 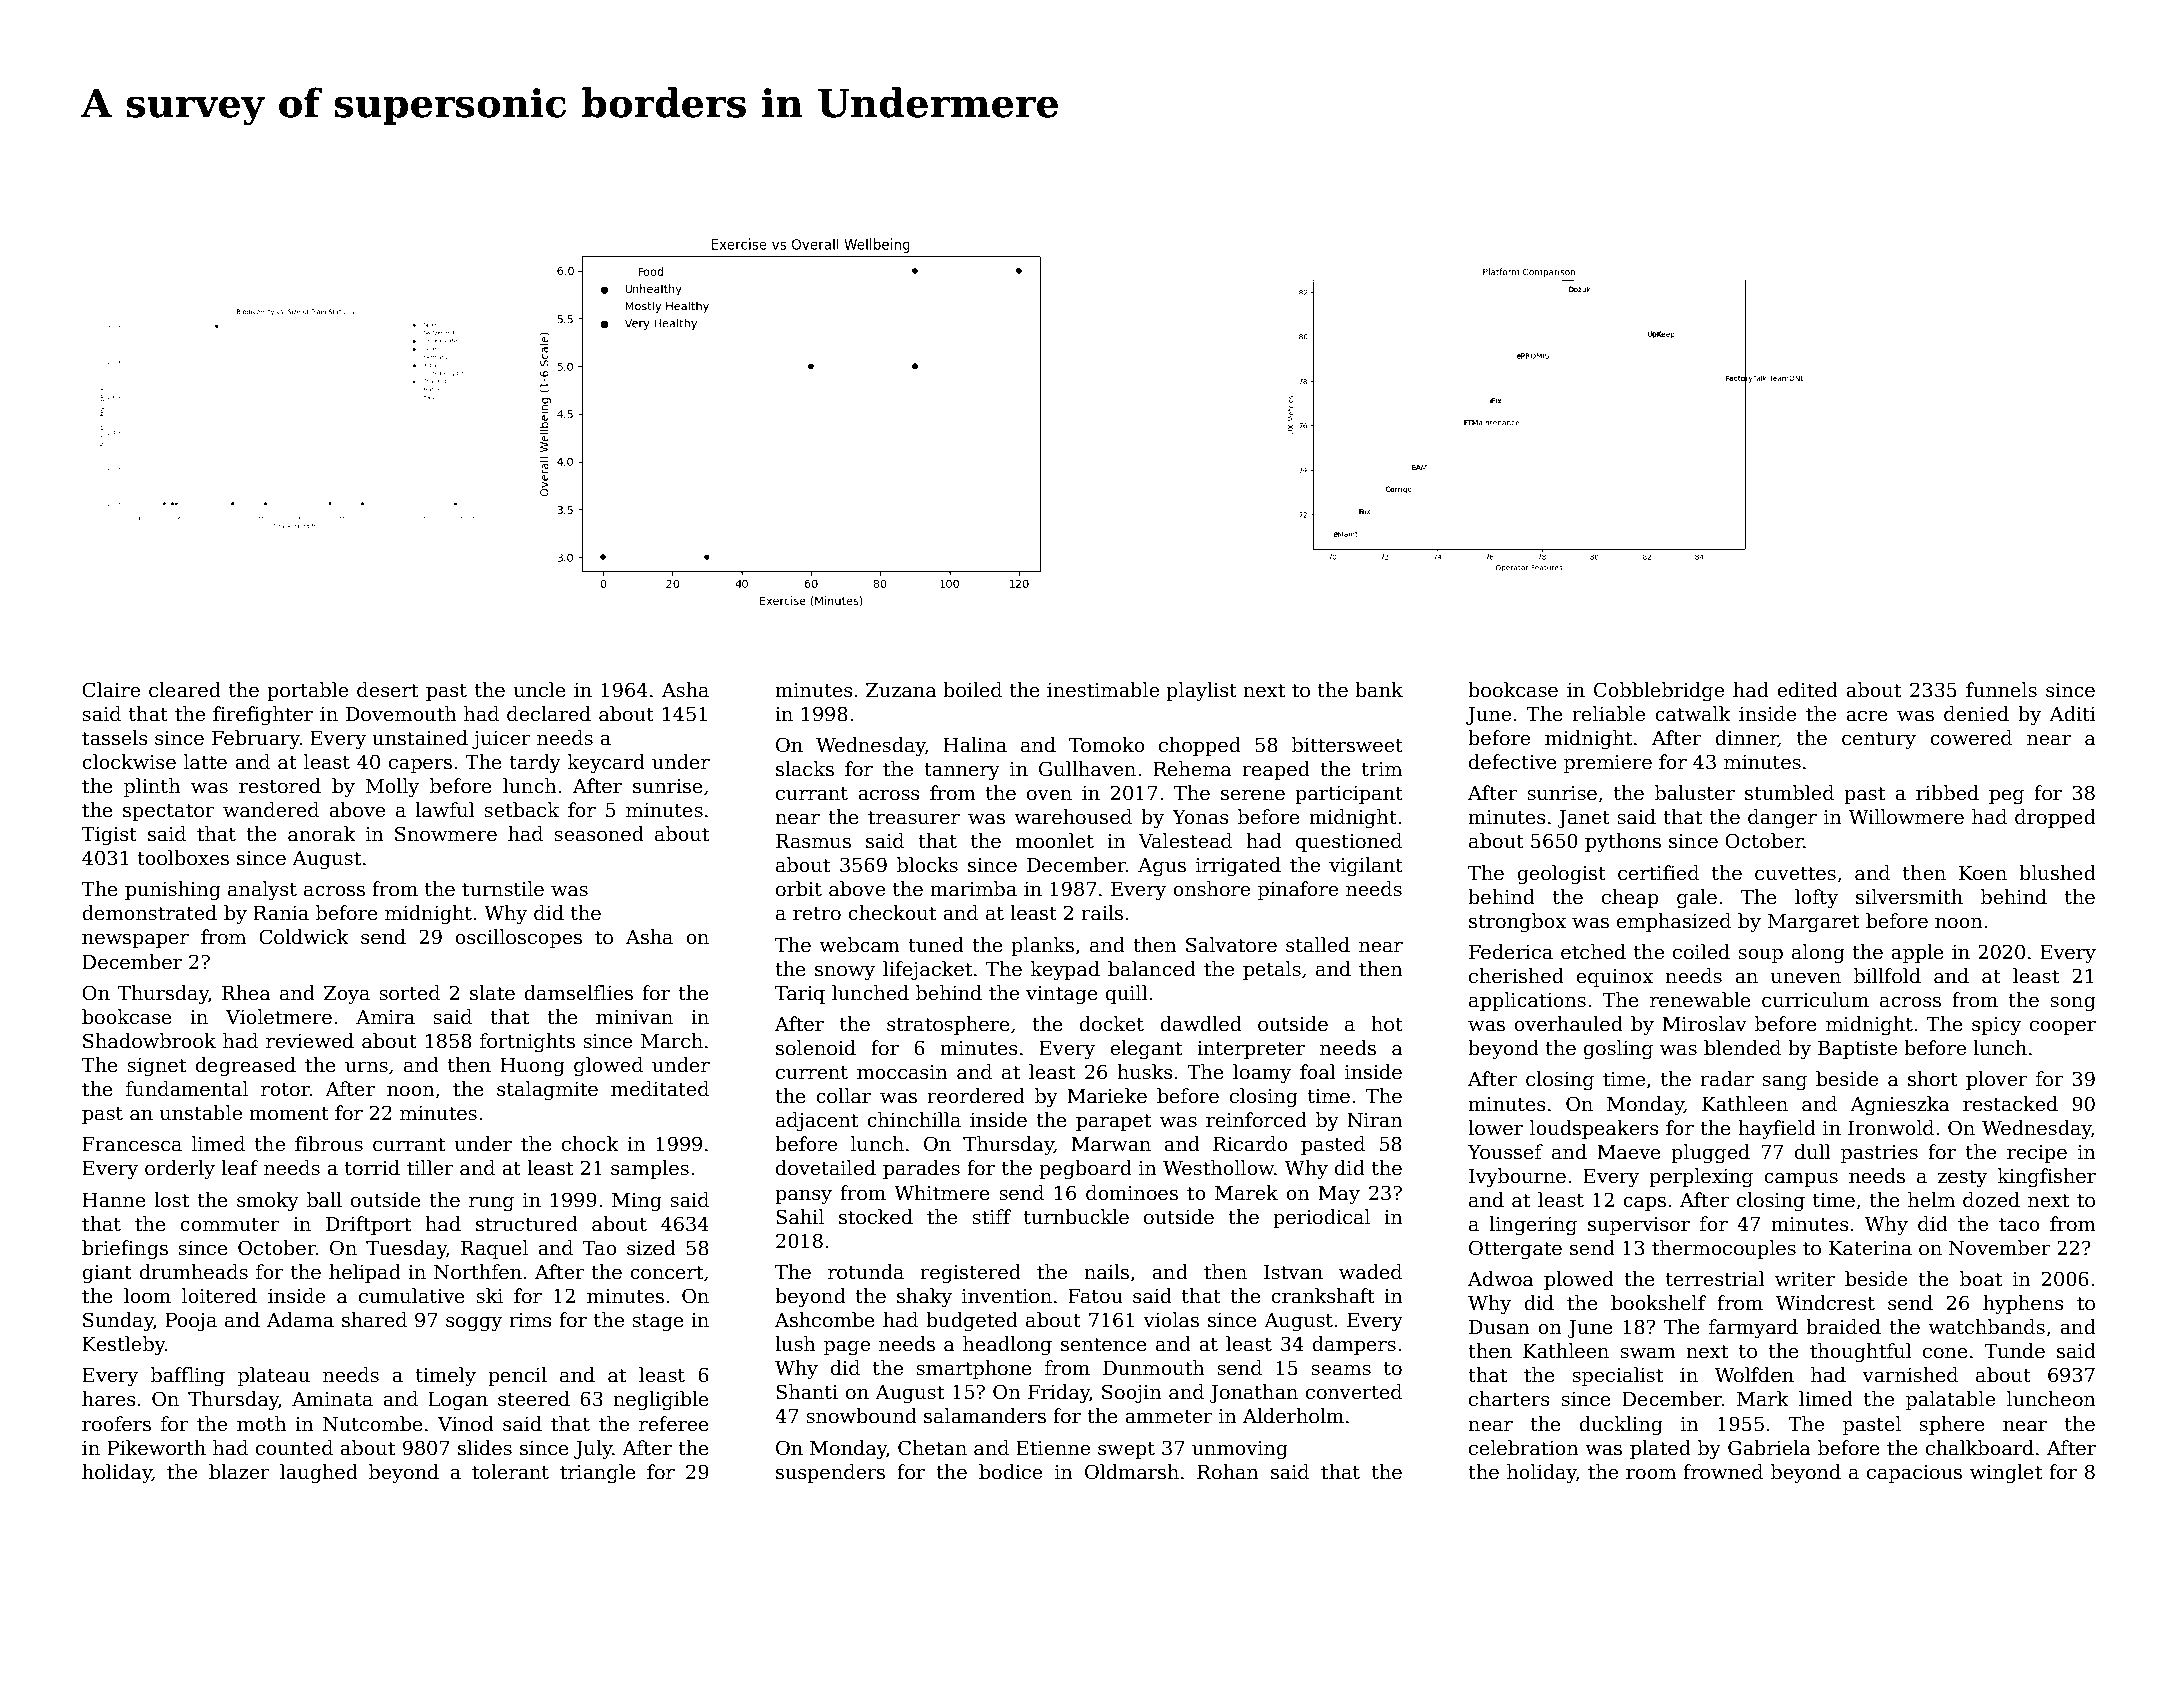 I want to click on Oldmarsh, so click(x=1132, y=1472).
